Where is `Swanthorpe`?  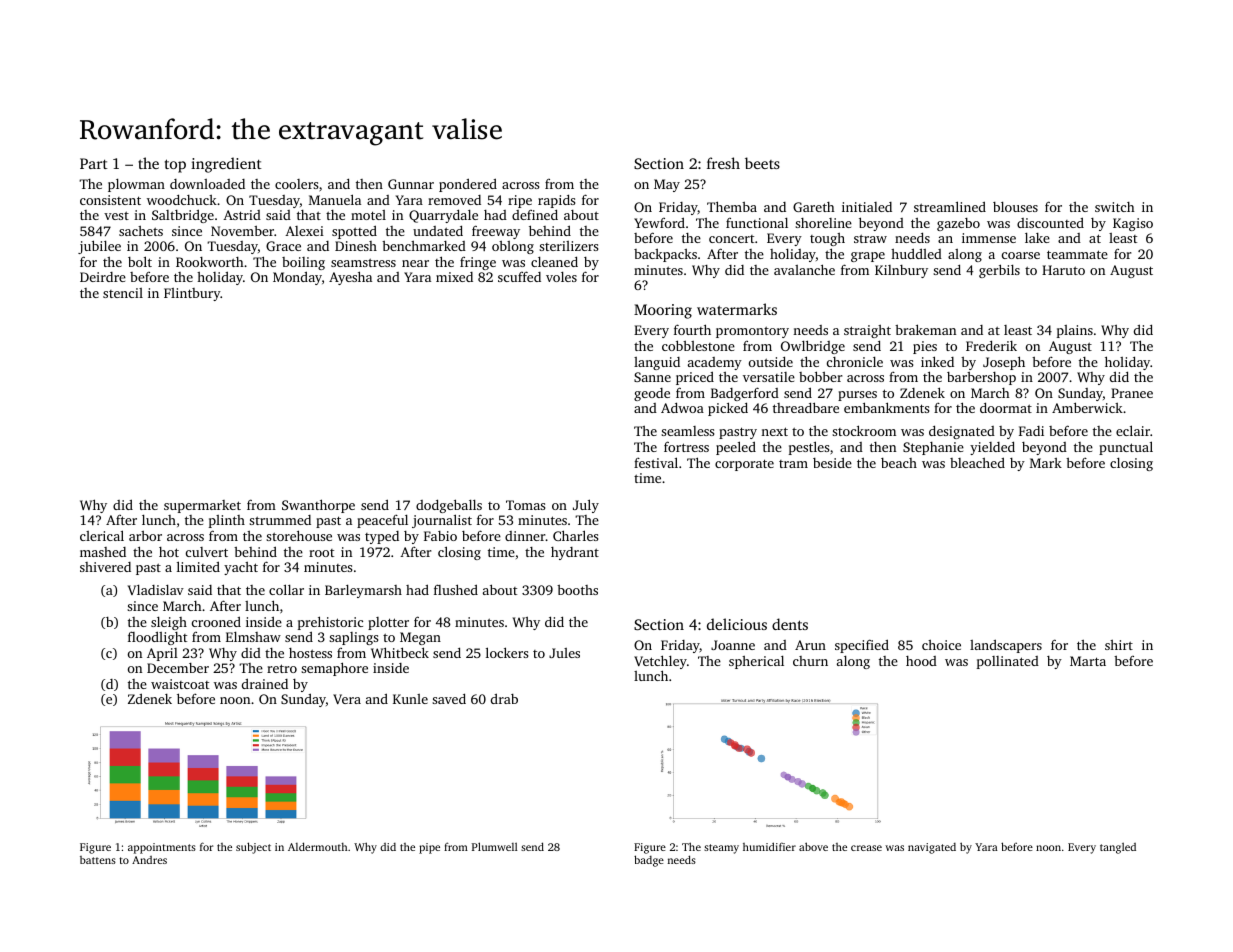 Swanthorpe is located at coordinates (318, 506).
